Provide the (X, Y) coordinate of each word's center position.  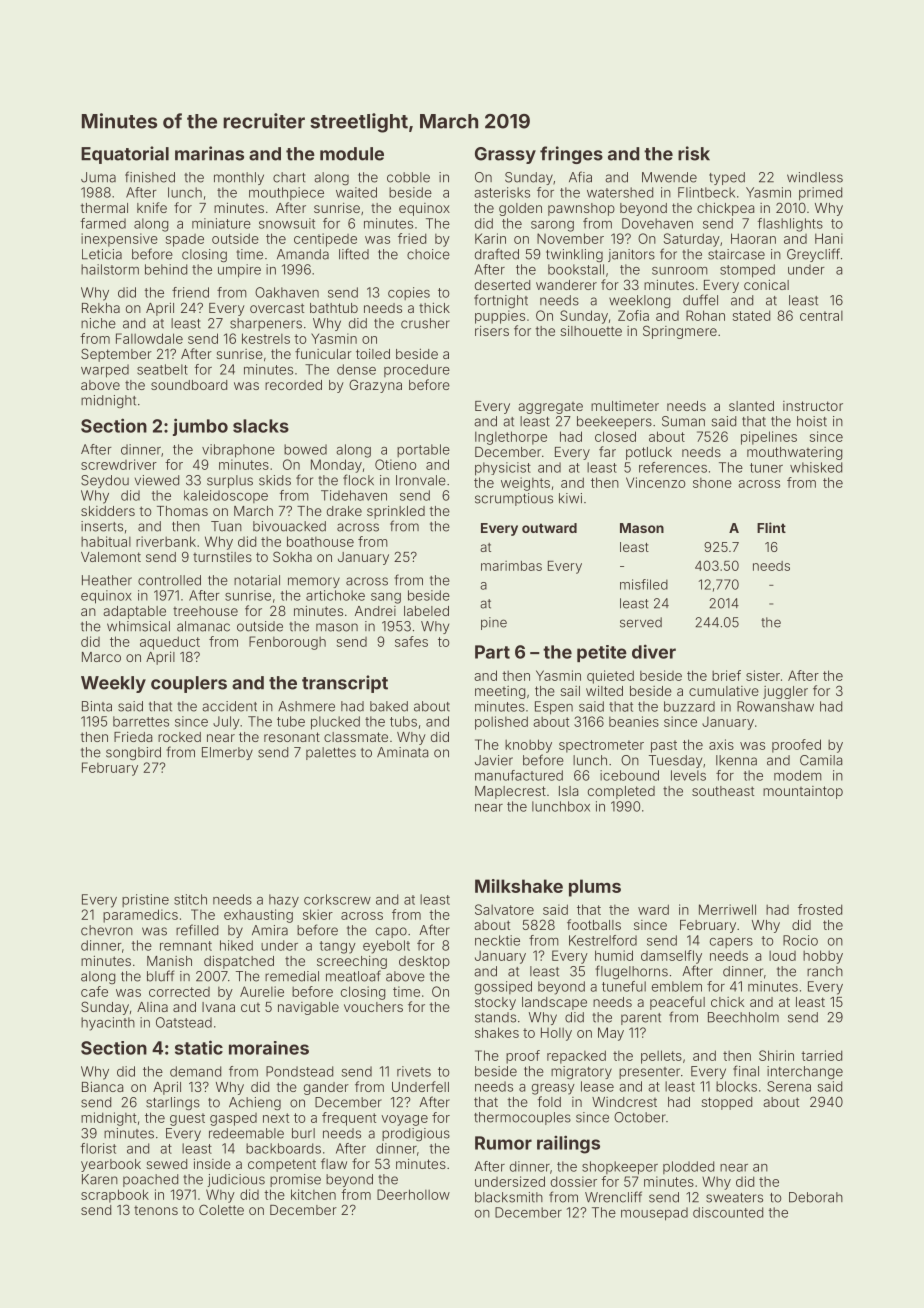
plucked (335, 723)
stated (751, 315)
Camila (821, 760)
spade (185, 240)
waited (356, 192)
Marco (101, 657)
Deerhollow (413, 1194)
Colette (221, 1209)
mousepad (654, 1214)
